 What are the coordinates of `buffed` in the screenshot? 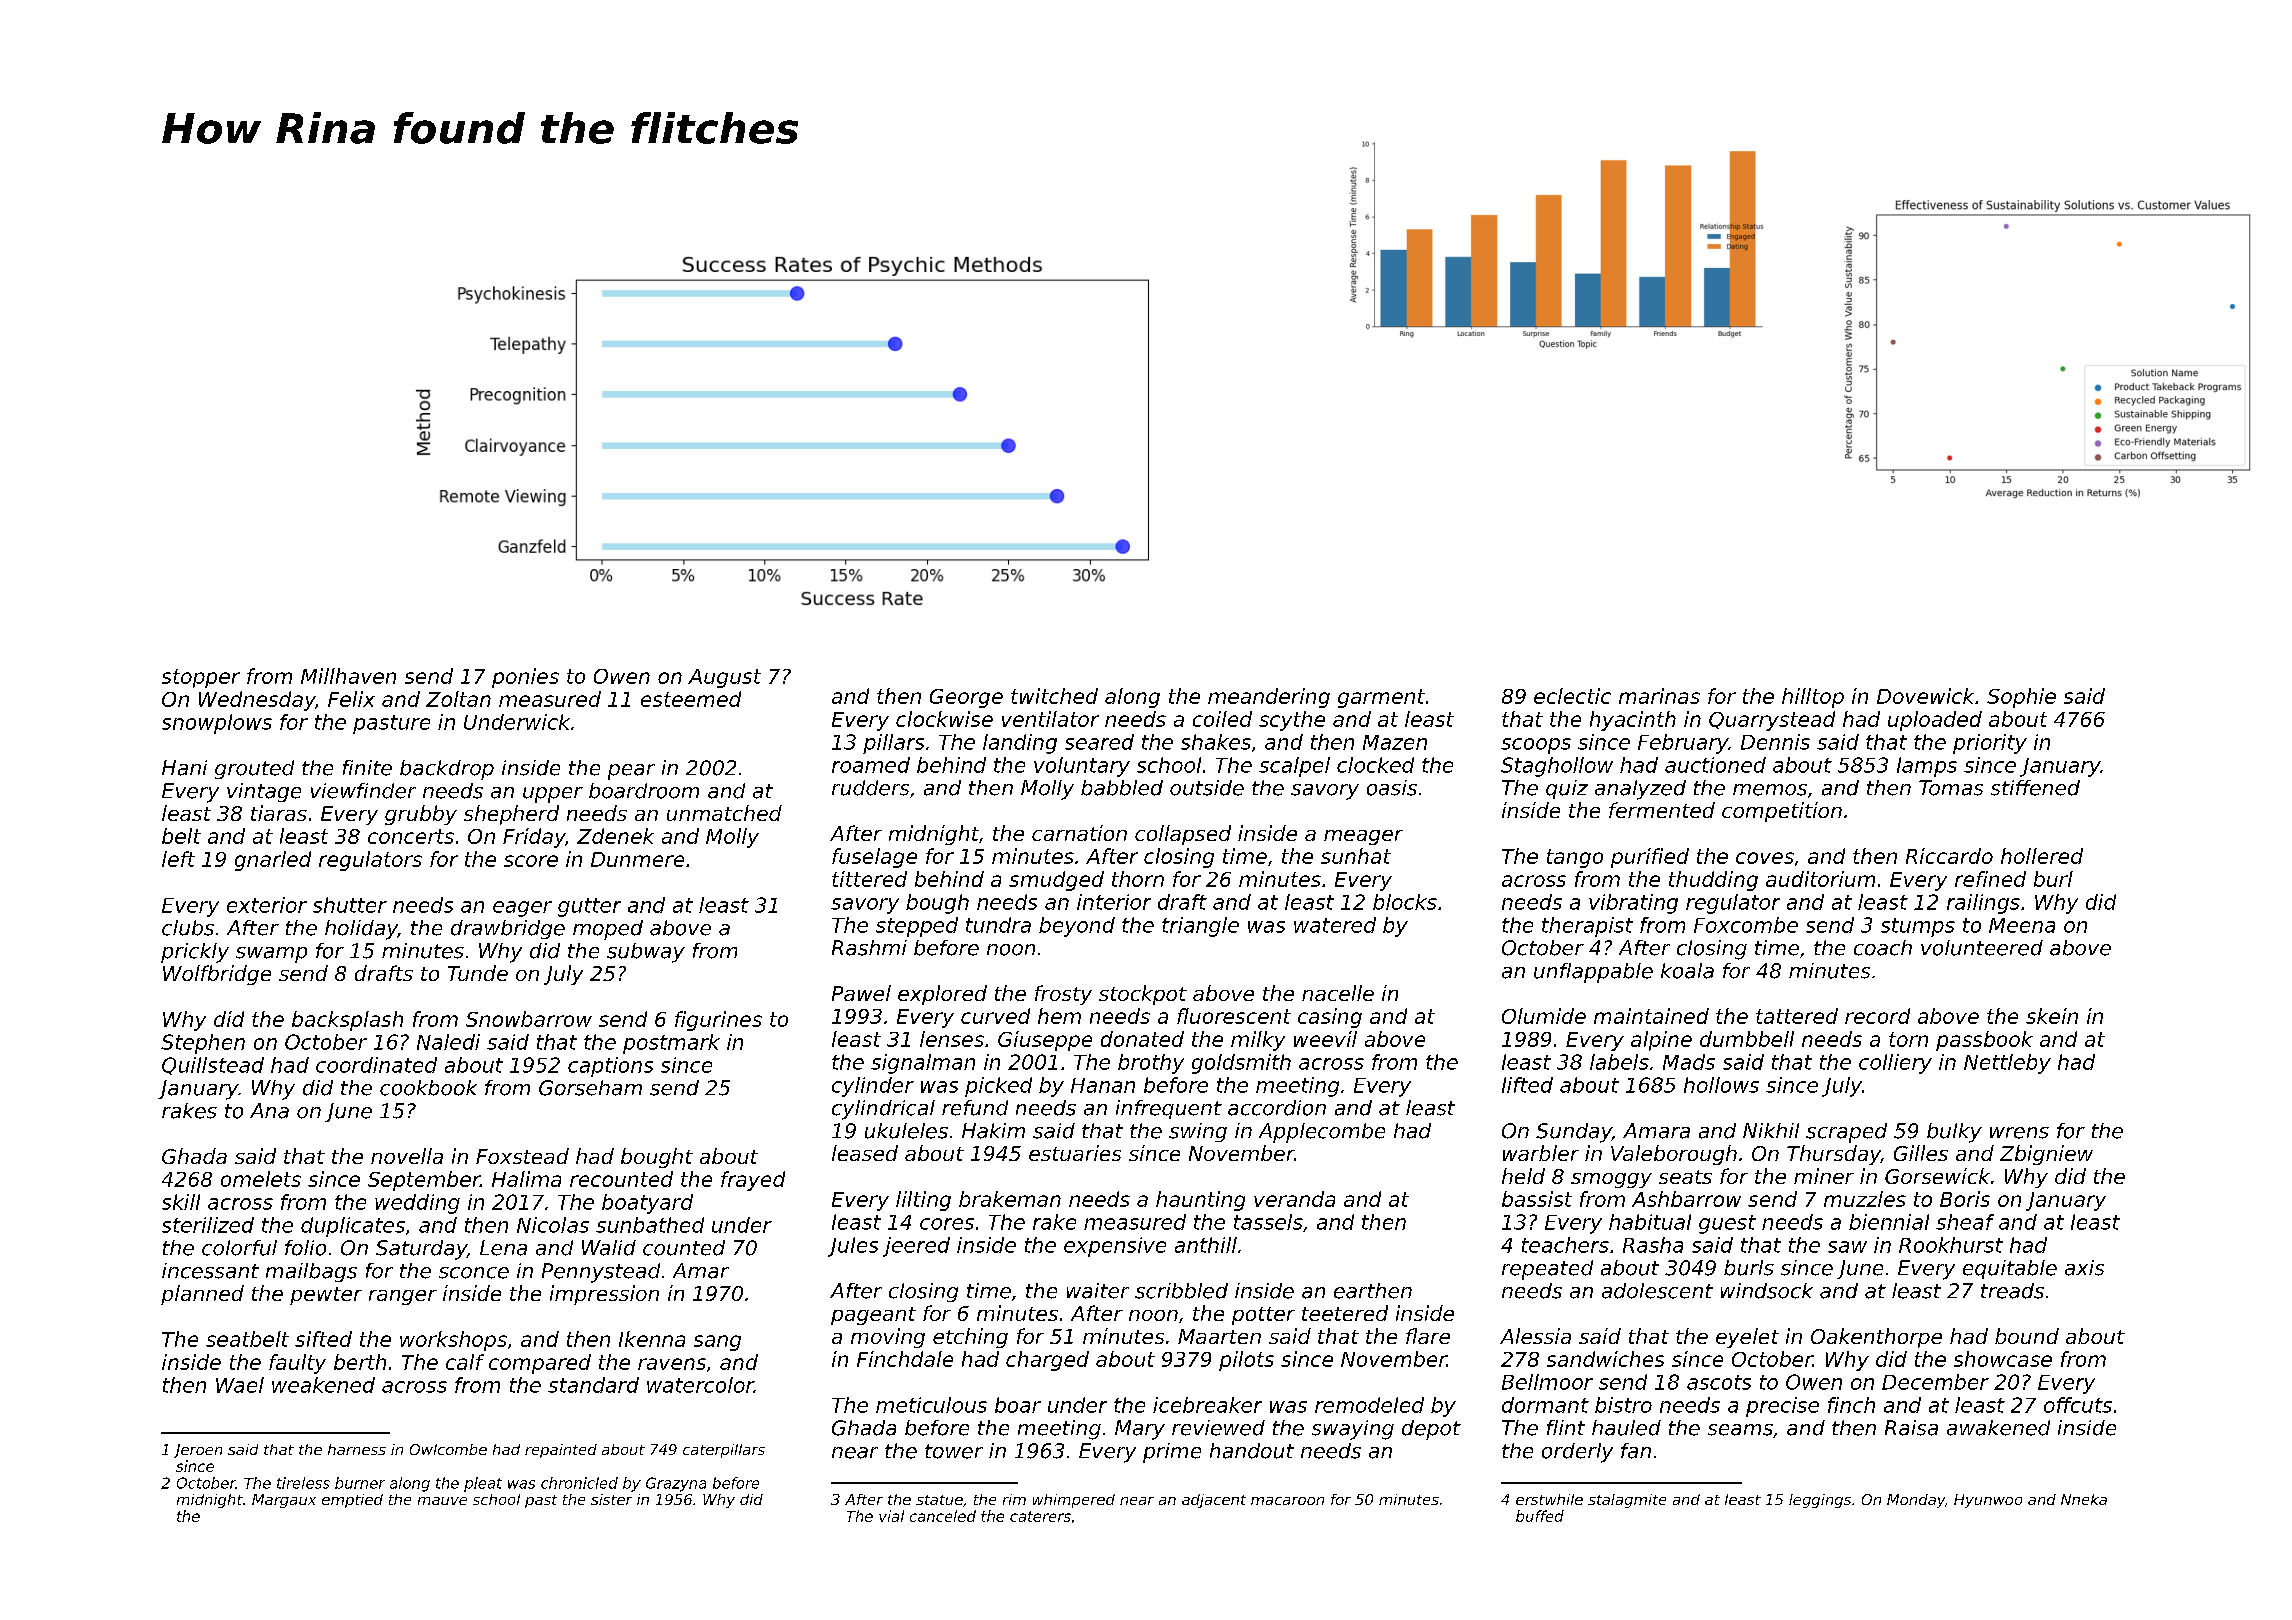 It's located at (1540, 1516).
